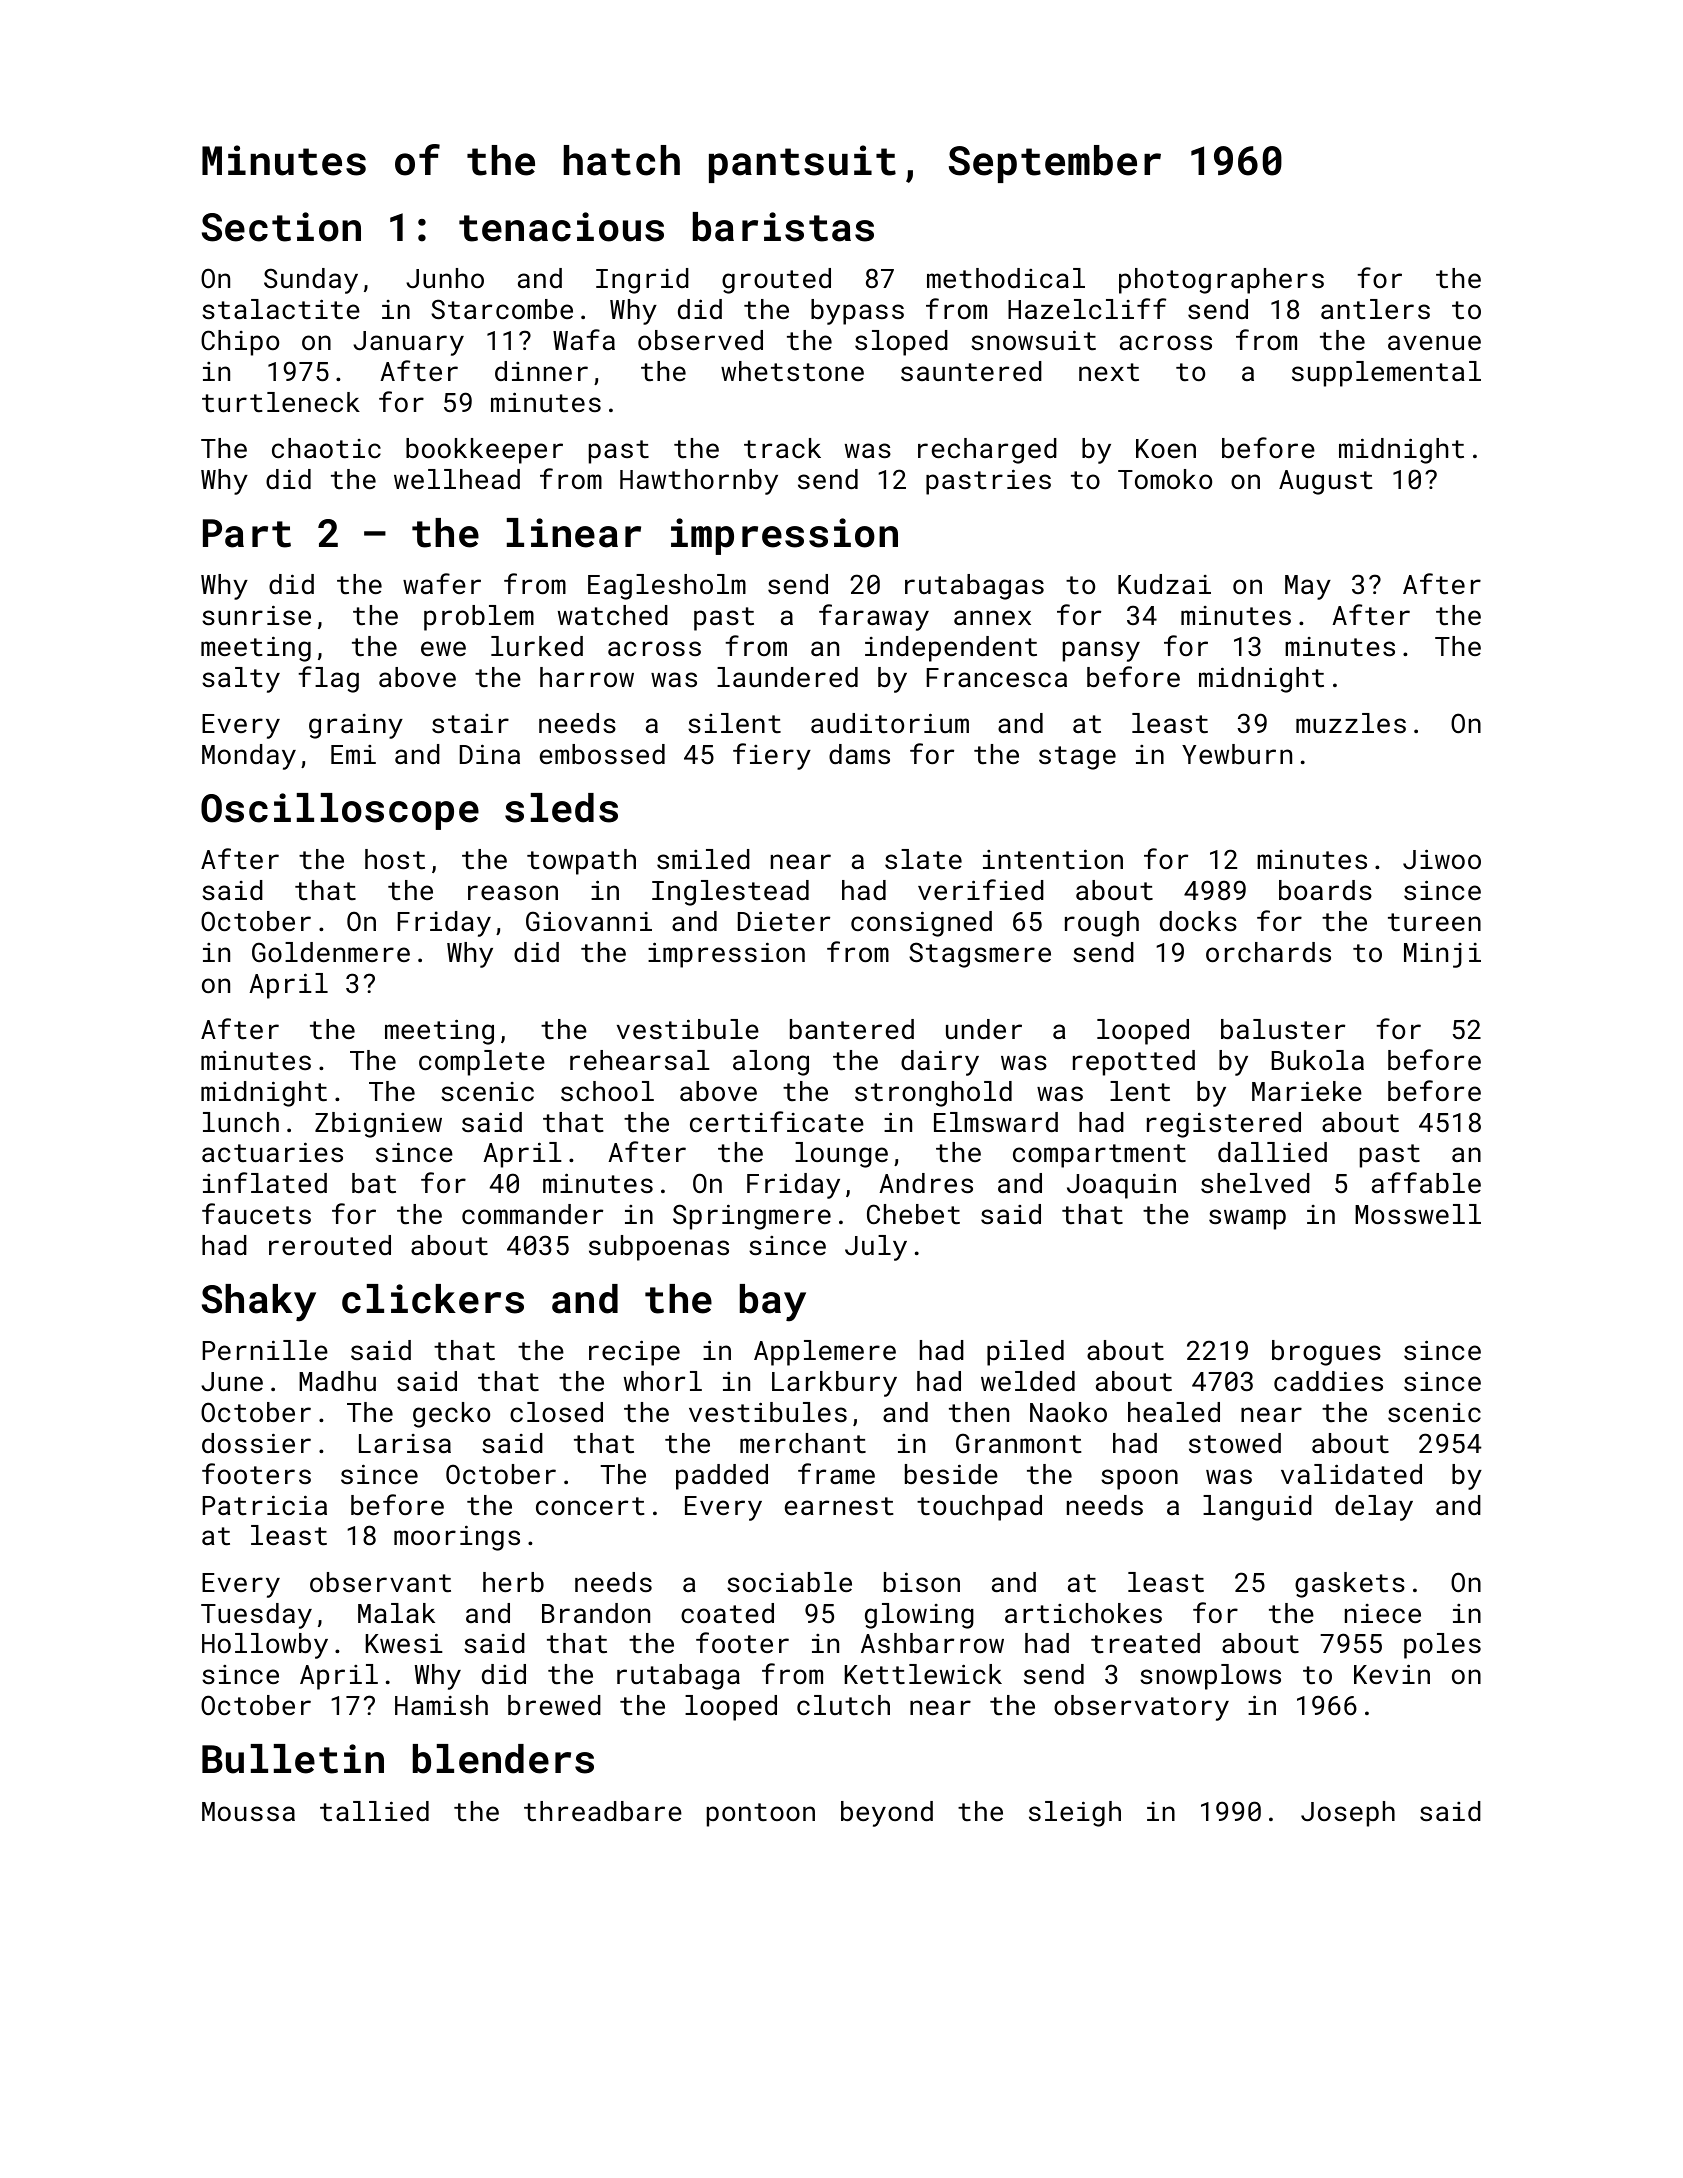  I want to click on Yewburn, so click(1237, 754).
